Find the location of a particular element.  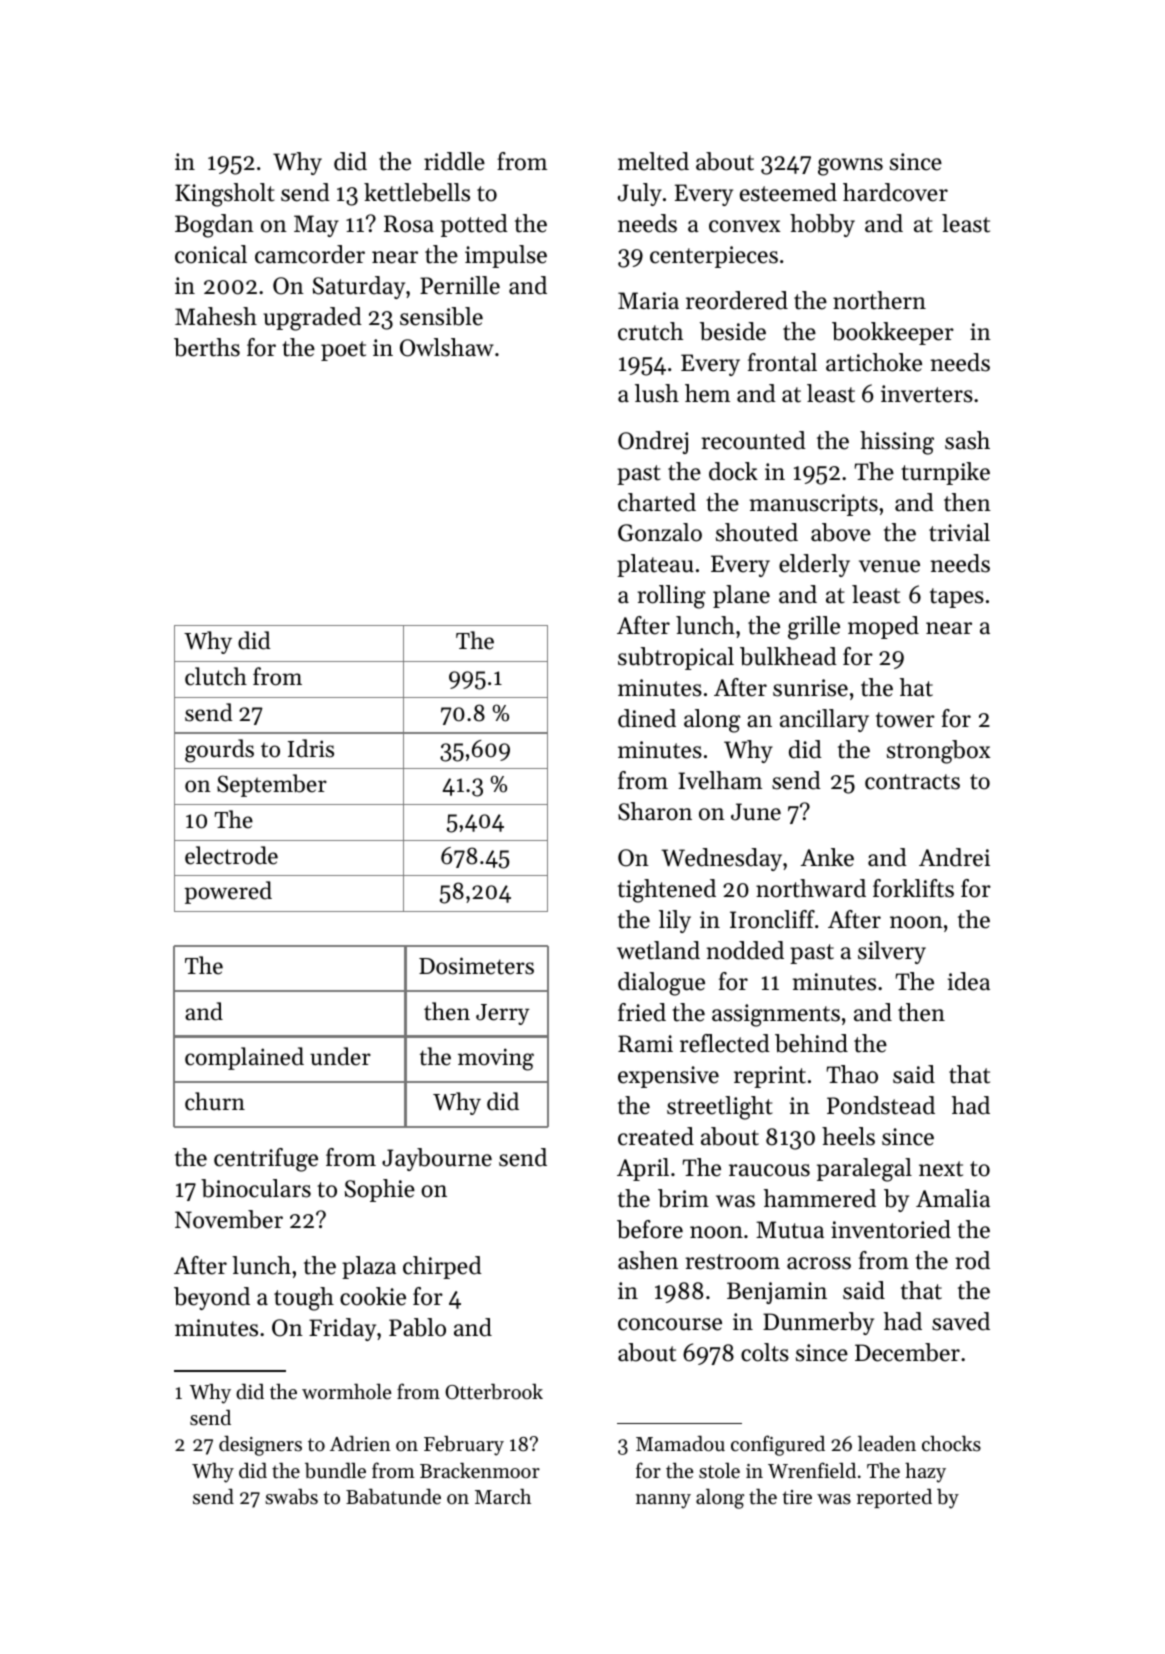

crutch is located at coordinates (650, 331).
